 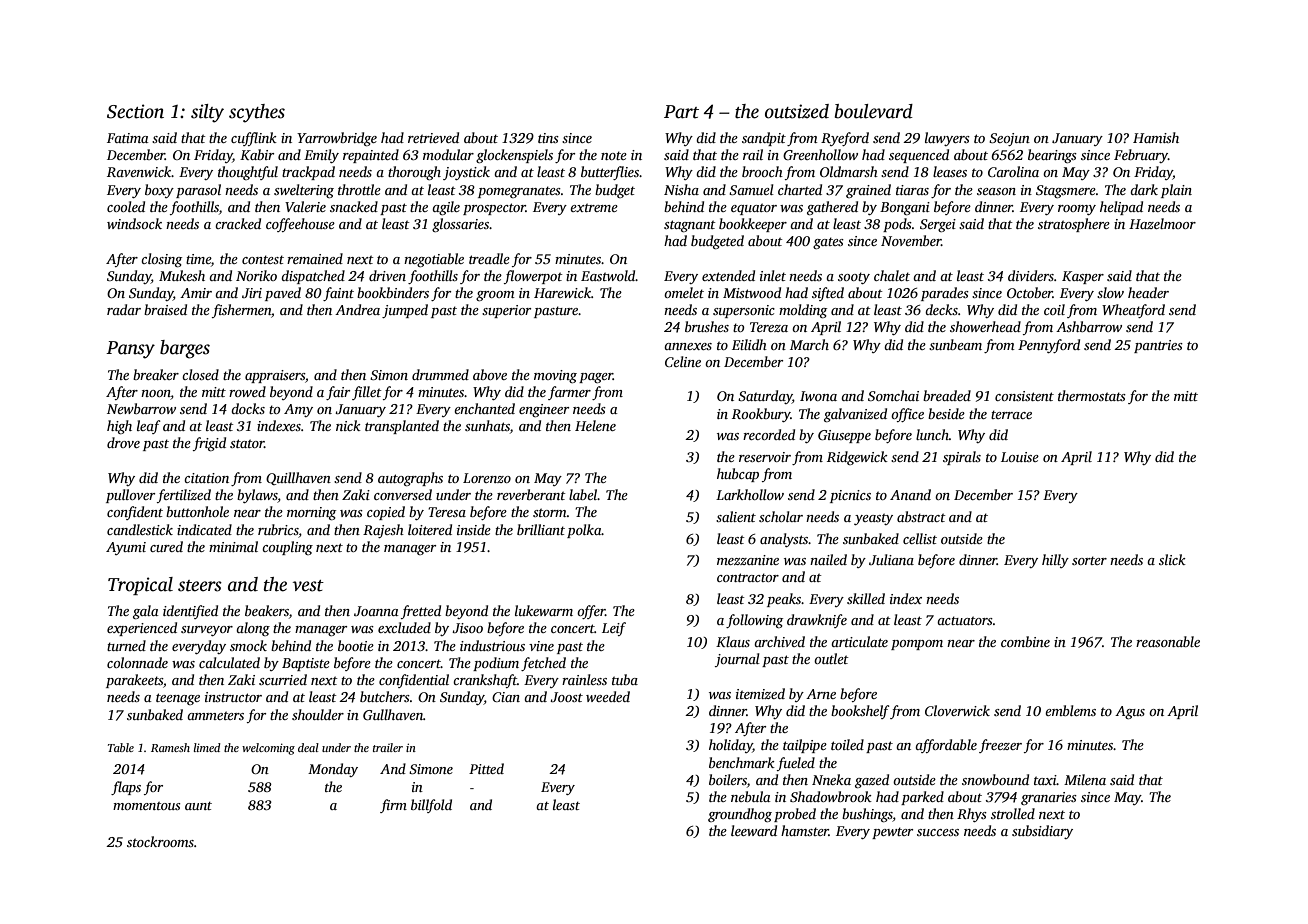 What do you see at coordinates (754, 830) in the screenshot?
I see `leeward` at bounding box center [754, 830].
